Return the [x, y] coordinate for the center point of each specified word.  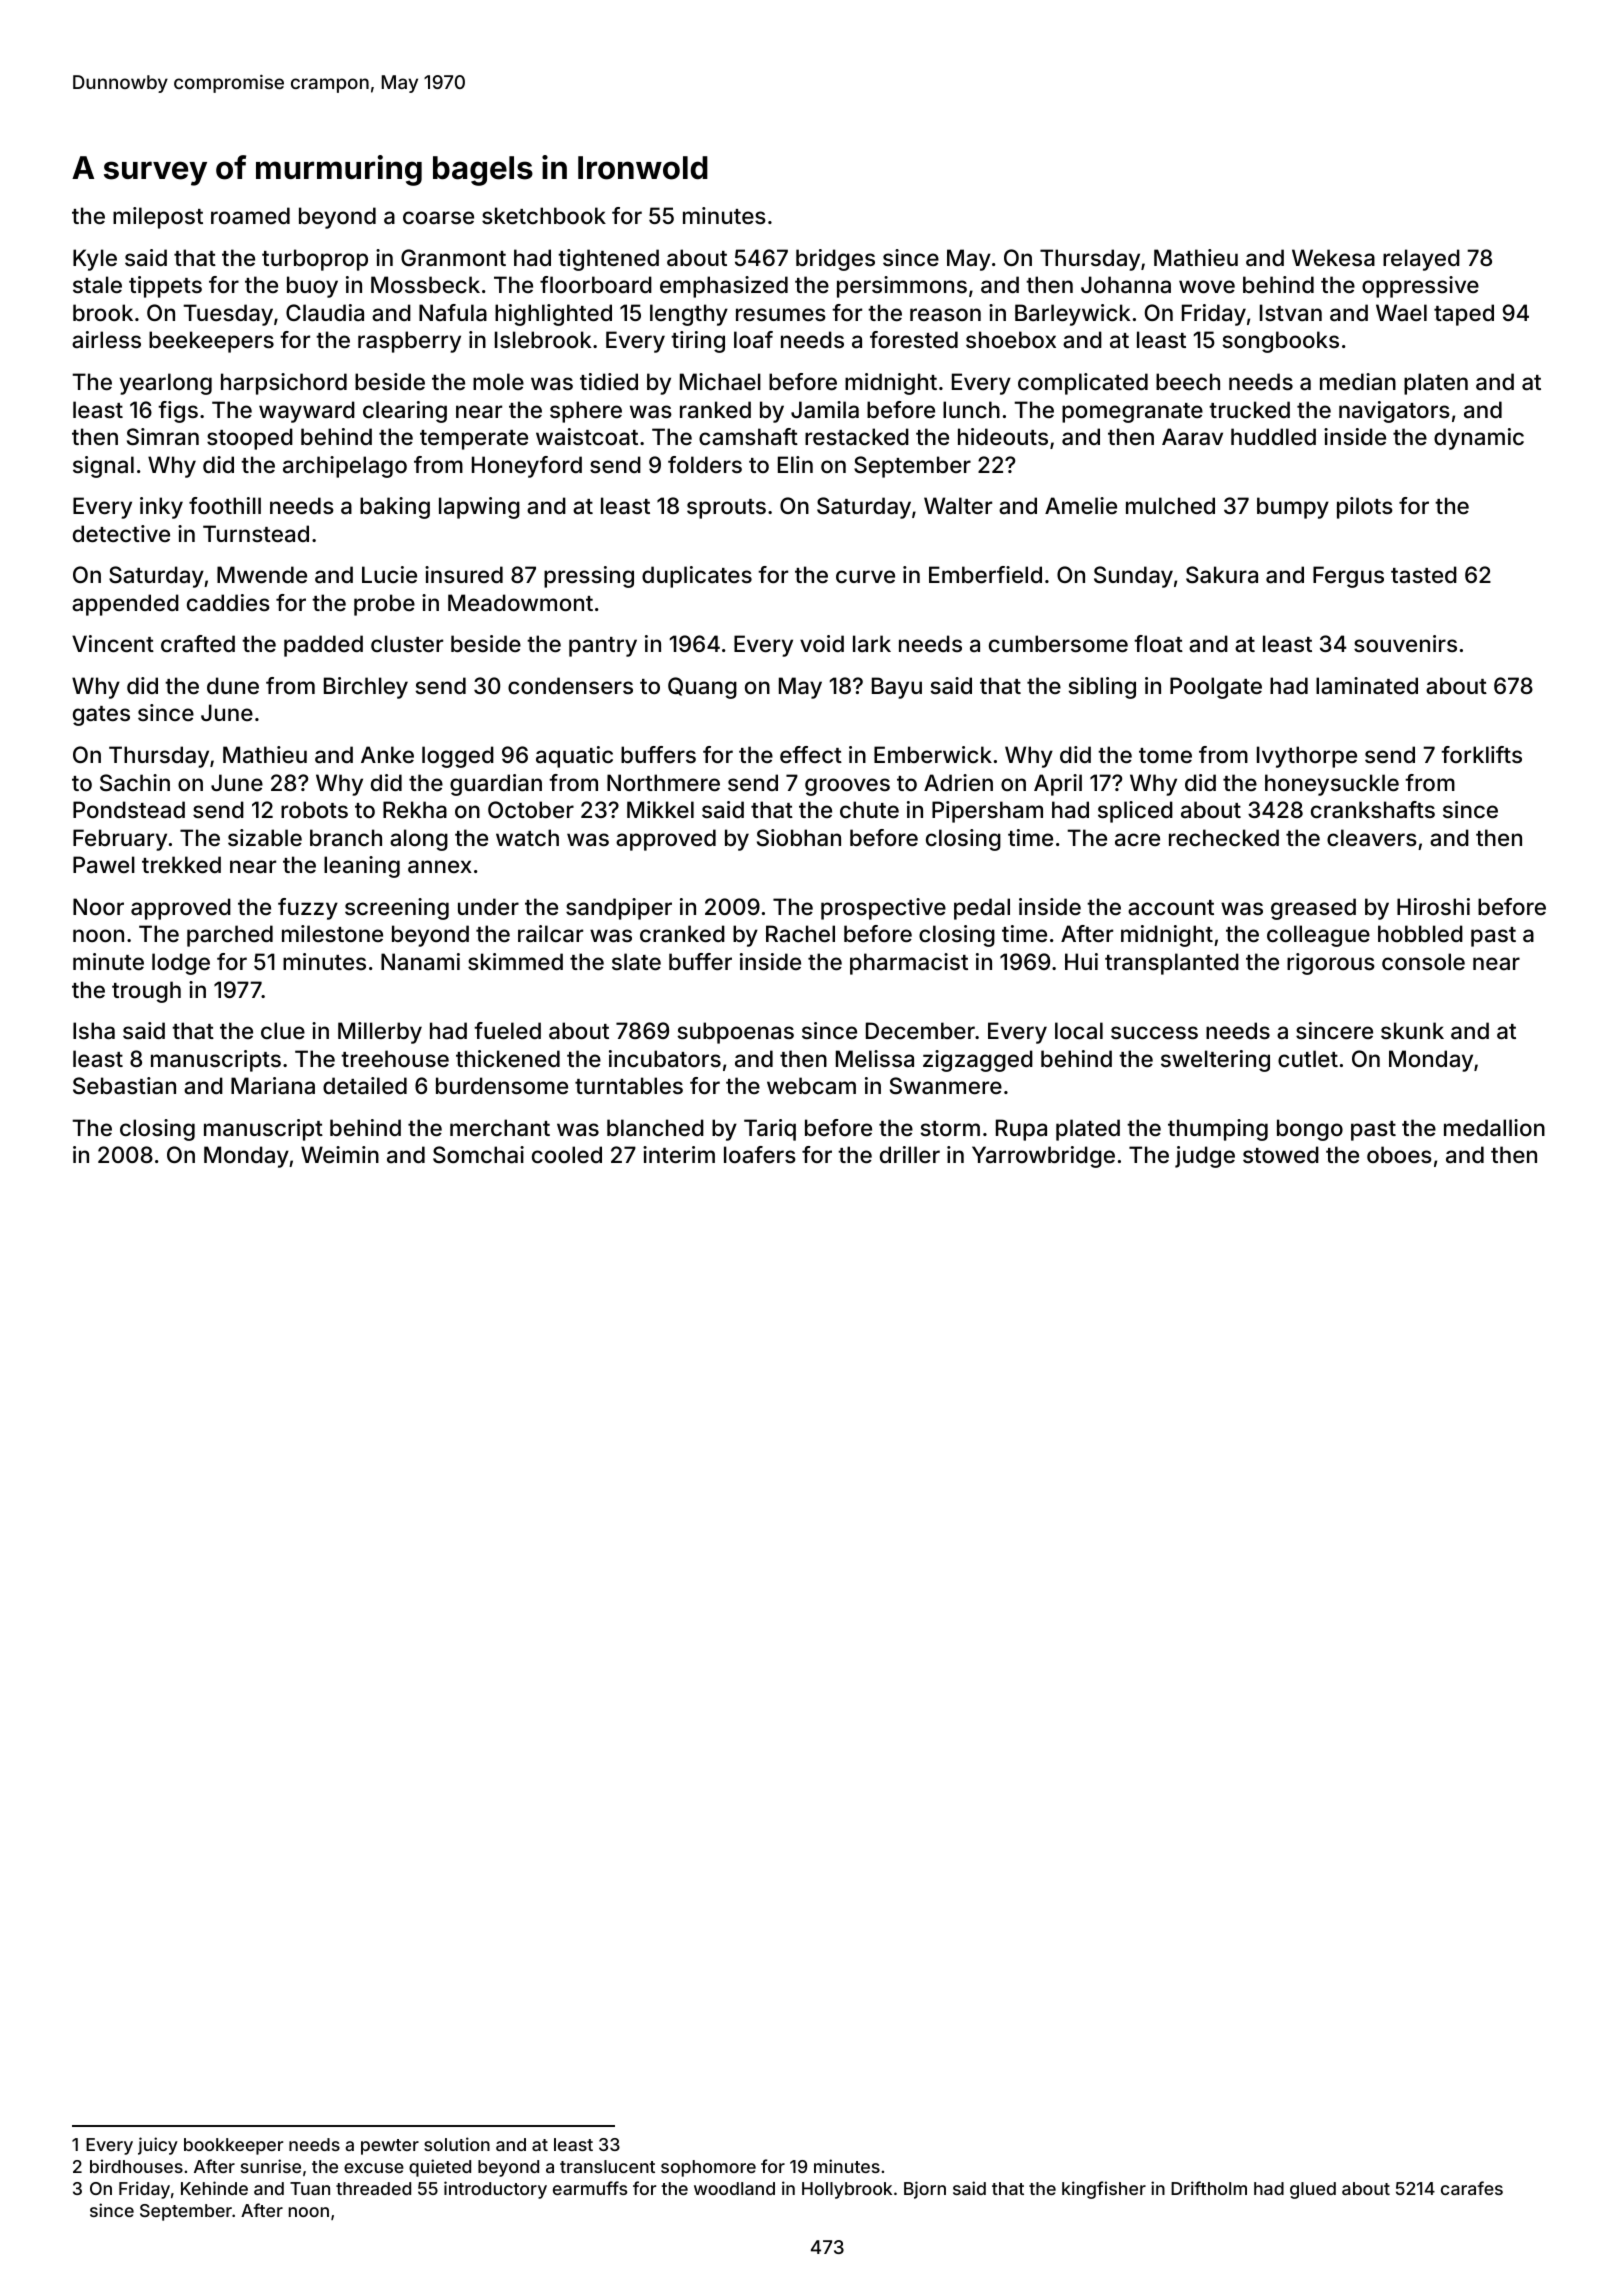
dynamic [1479, 439]
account [1171, 908]
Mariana [273, 1086]
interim [679, 1154]
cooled [567, 1154]
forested [914, 339]
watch [527, 838]
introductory [495, 2190]
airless [106, 340]
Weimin [340, 1154]
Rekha [415, 810]
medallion [1494, 1128]
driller [910, 1154]
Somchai [478, 1155]
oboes [1399, 1154]
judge [1205, 1157]
